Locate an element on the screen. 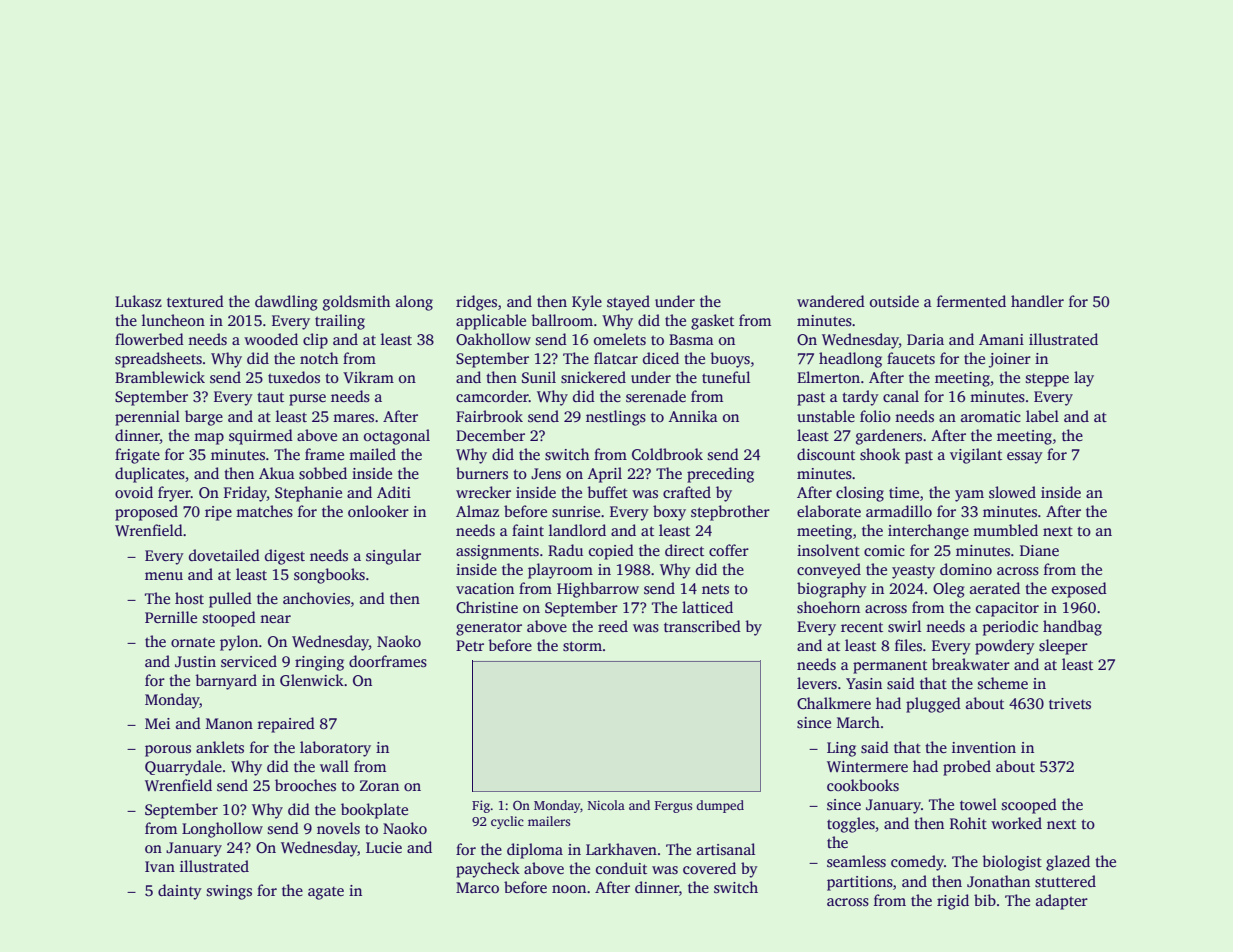  spreadsheets is located at coordinates (158, 360).
